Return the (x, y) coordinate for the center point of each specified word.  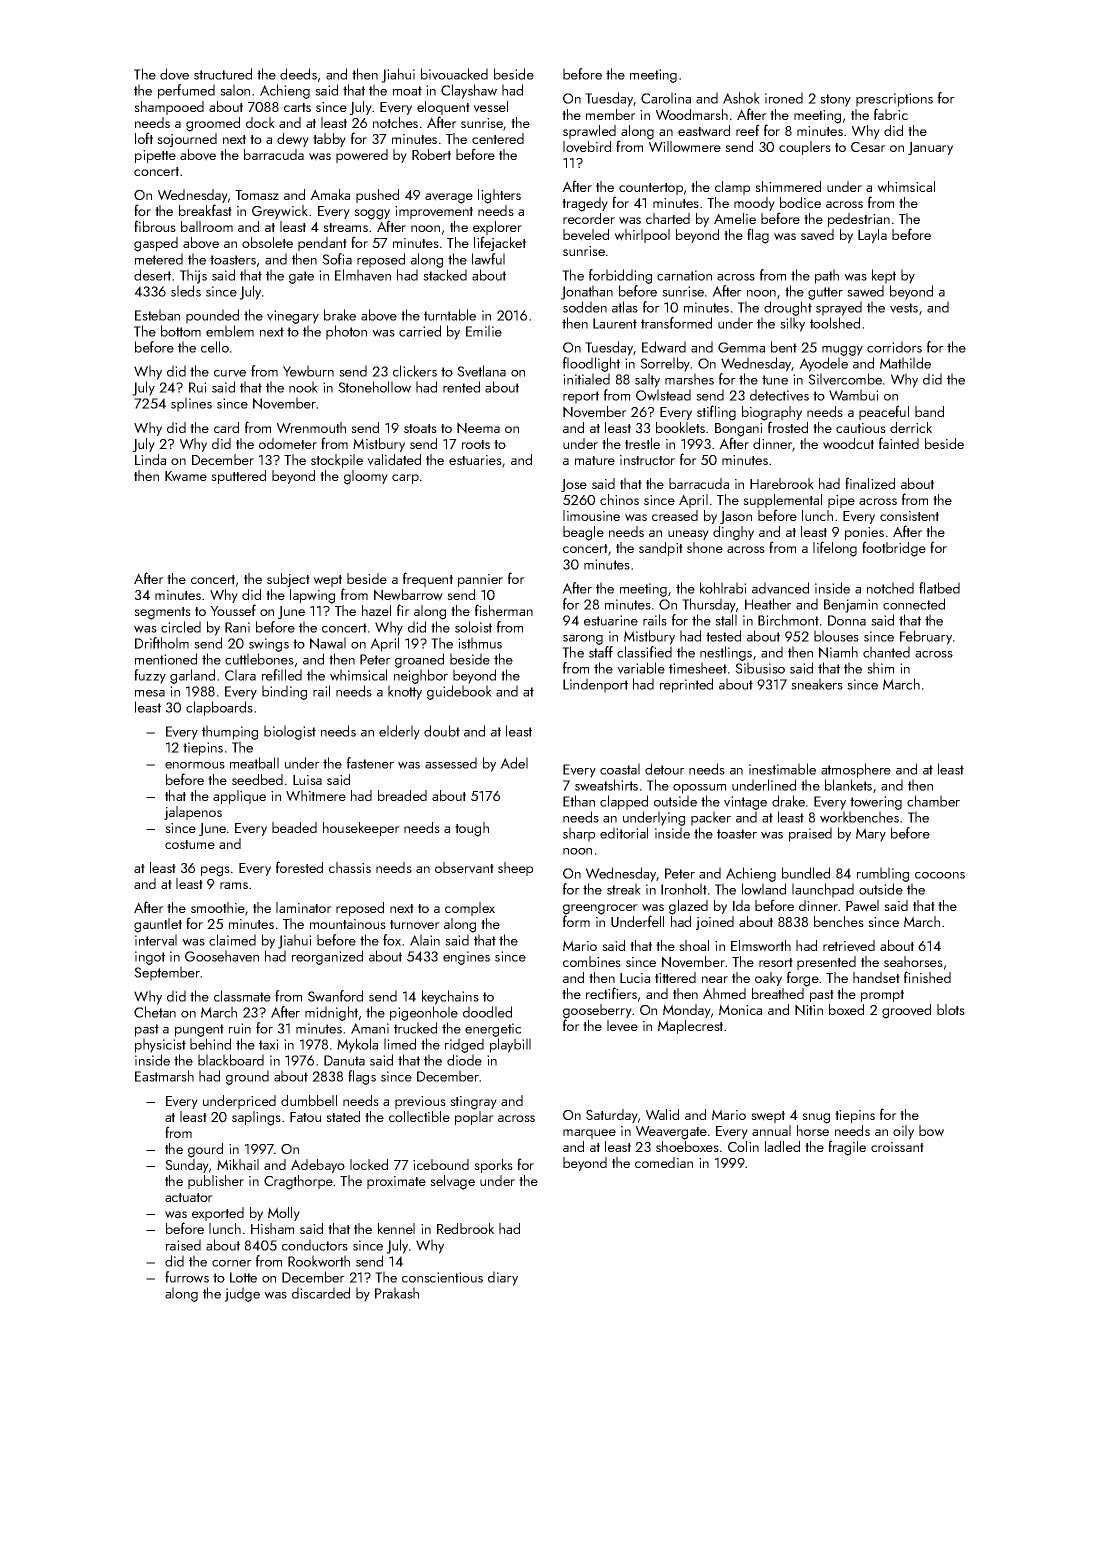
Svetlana (481, 371)
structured (223, 74)
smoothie (218, 907)
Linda (150, 459)
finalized (870, 483)
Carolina (666, 98)
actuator (189, 1197)
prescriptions (894, 100)
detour (665, 769)
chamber (933, 801)
